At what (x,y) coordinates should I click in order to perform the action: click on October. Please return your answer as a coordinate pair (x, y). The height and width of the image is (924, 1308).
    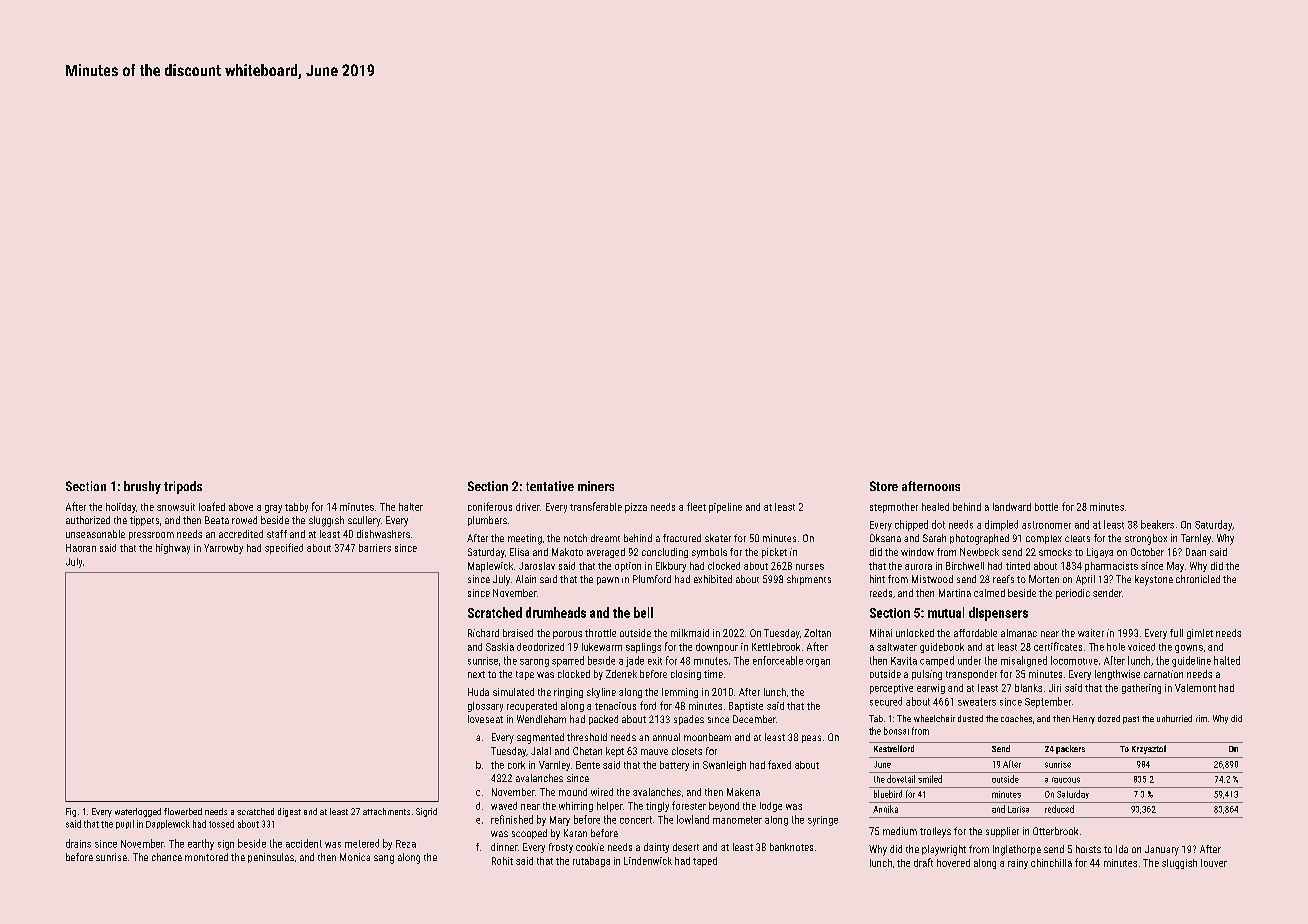
    Looking at the image, I should click on (1147, 552).
